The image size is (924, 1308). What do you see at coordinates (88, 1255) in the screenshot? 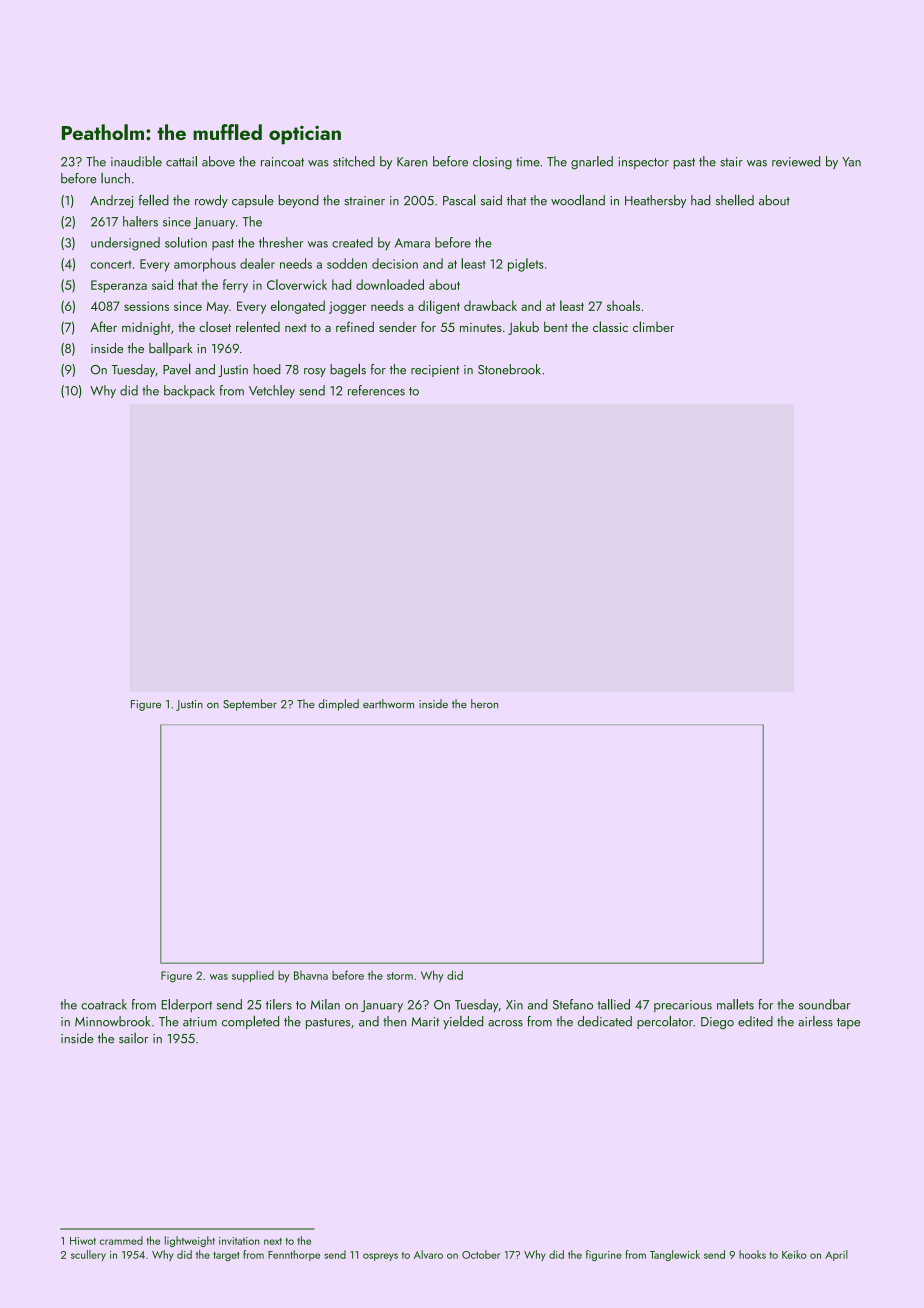
I see `scullery` at bounding box center [88, 1255].
